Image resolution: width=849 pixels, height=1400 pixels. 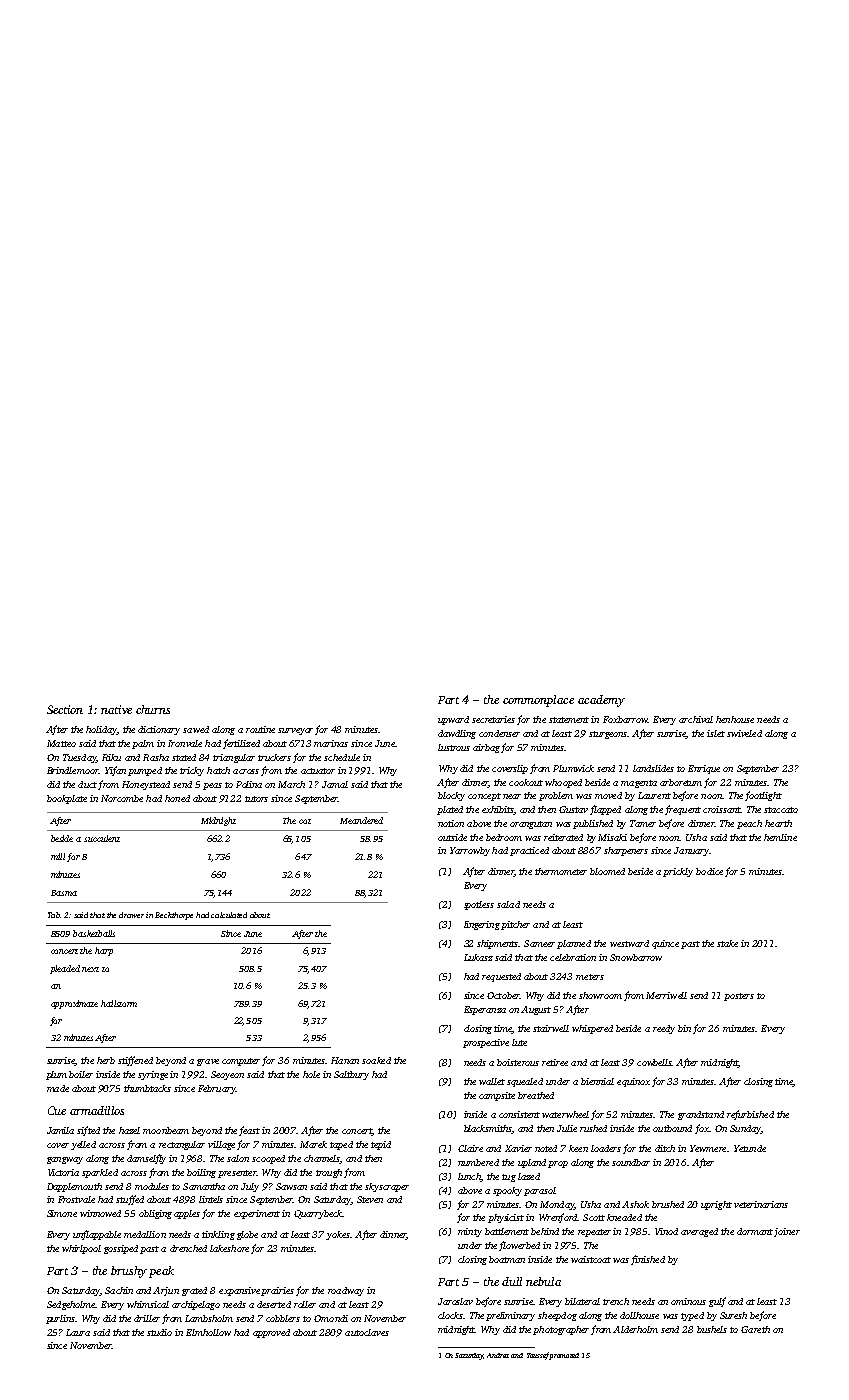 I want to click on Jamila, so click(x=60, y=1130).
